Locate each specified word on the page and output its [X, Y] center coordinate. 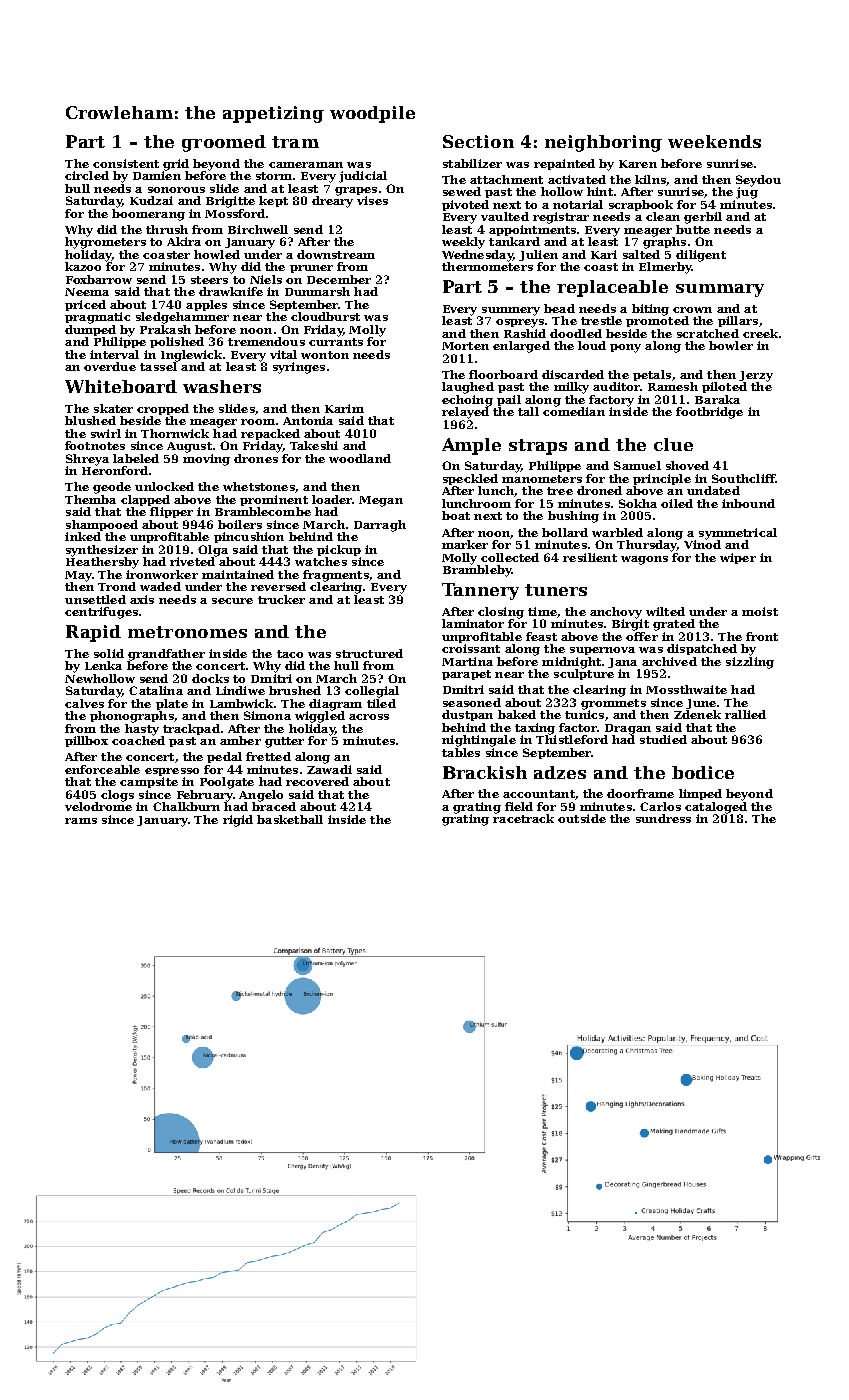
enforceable [102, 769]
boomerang [148, 215]
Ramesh [673, 386]
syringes [299, 368]
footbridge [709, 413]
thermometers [487, 266]
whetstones [259, 486]
